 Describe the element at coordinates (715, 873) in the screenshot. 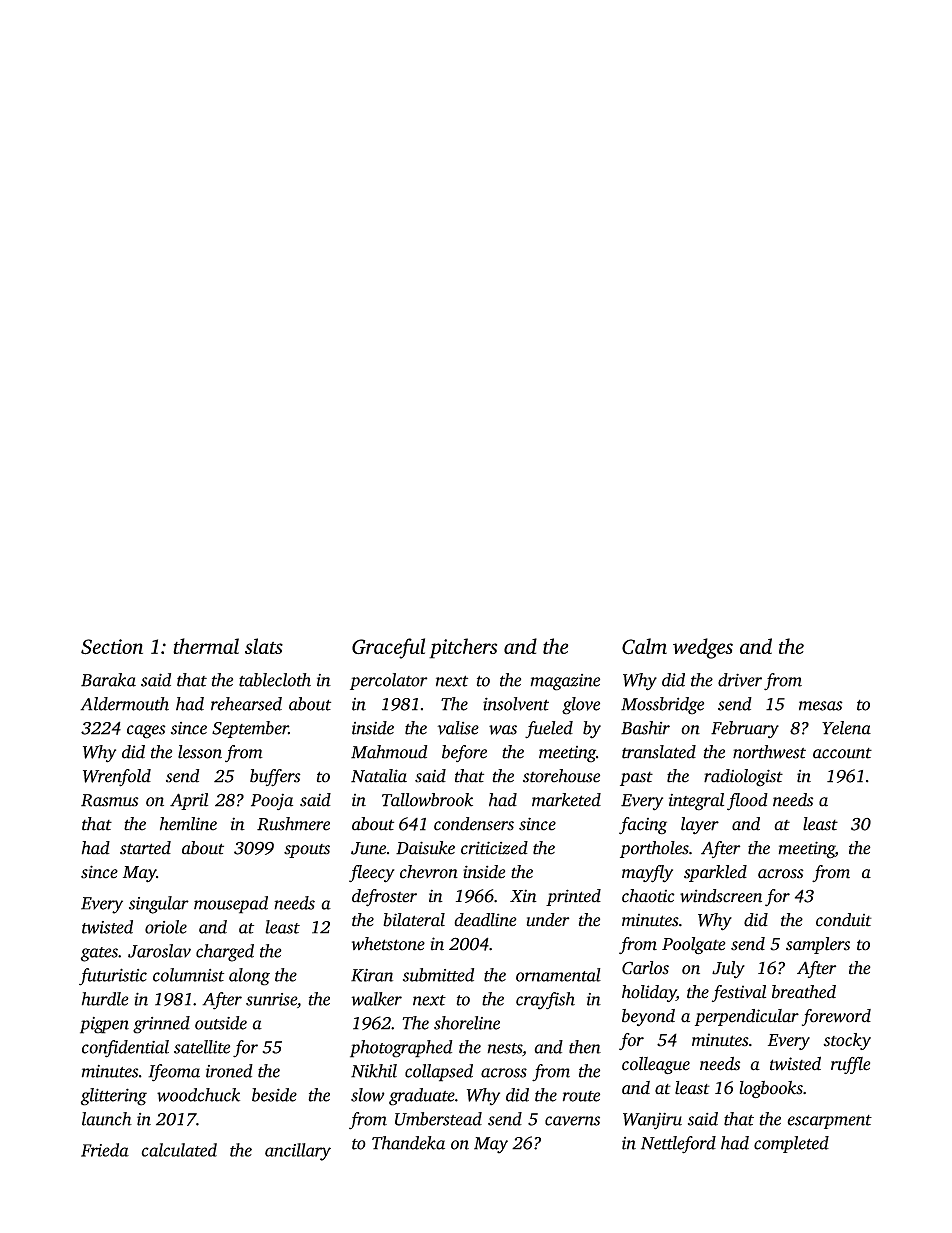

I see `sparkled` at that location.
